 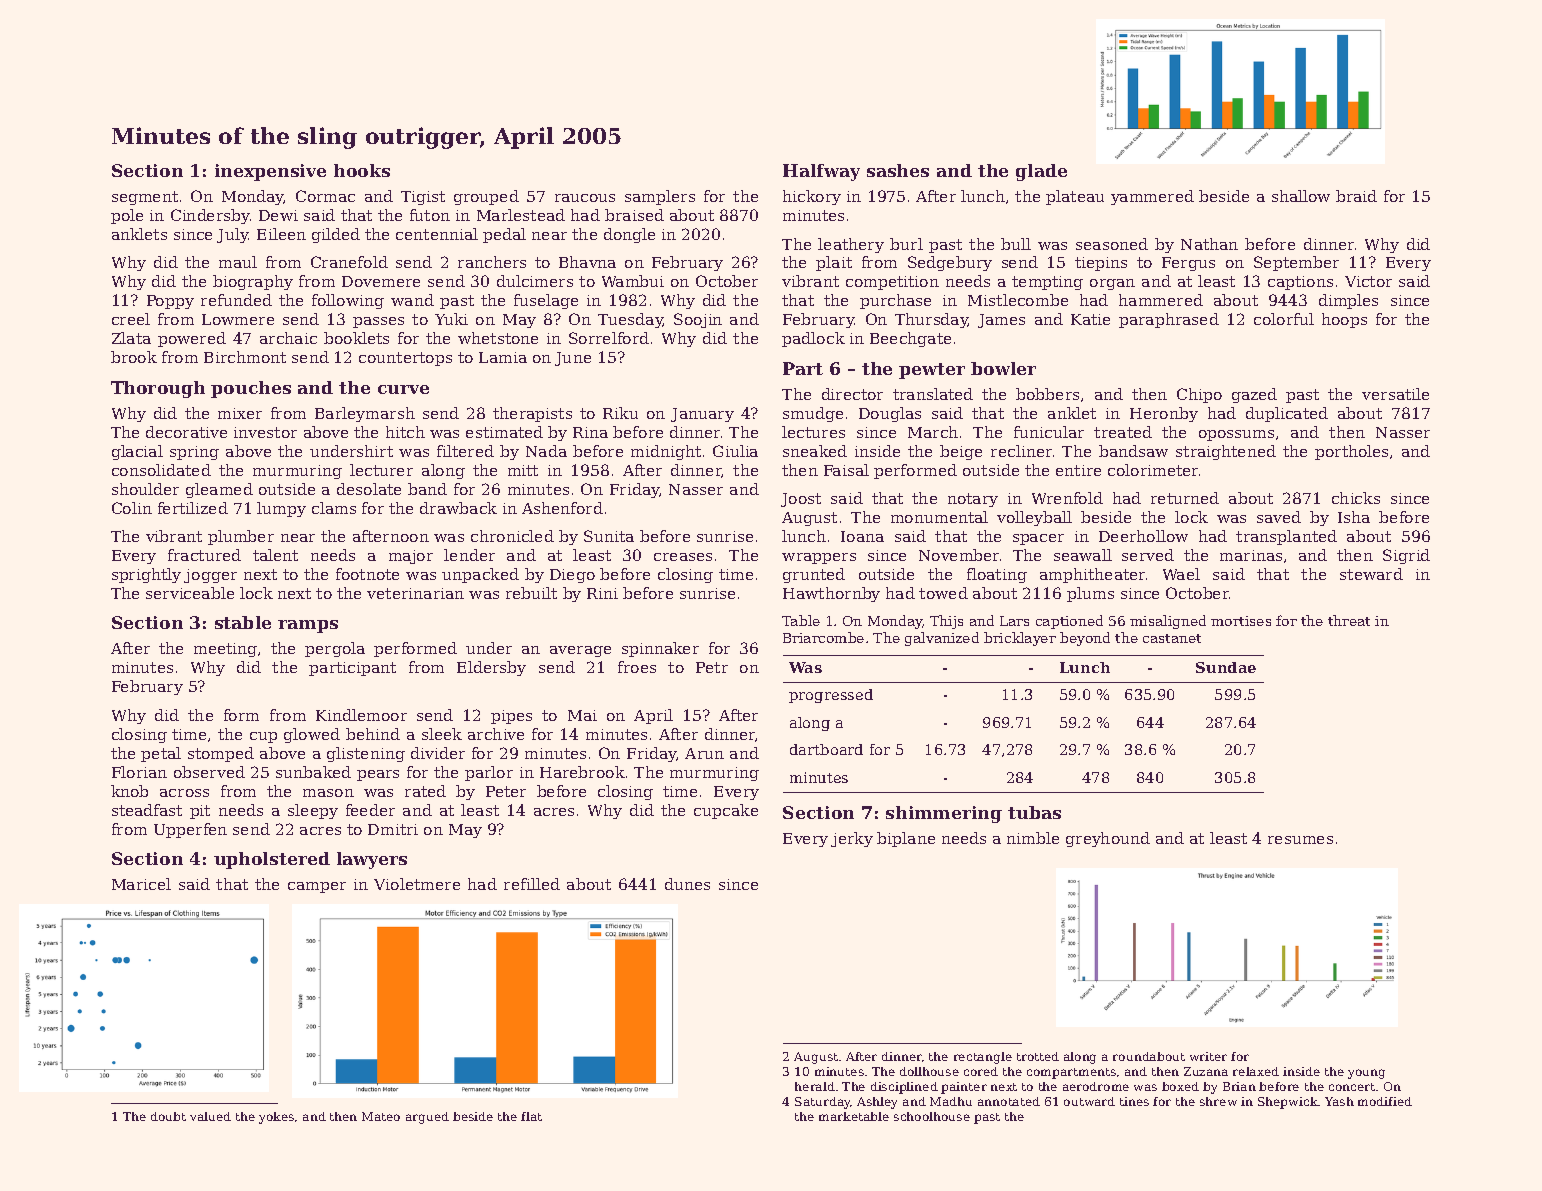 What do you see at coordinates (1254, 395) in the screenshot?
I see `gazed` at bounding box center [1254, 395].
